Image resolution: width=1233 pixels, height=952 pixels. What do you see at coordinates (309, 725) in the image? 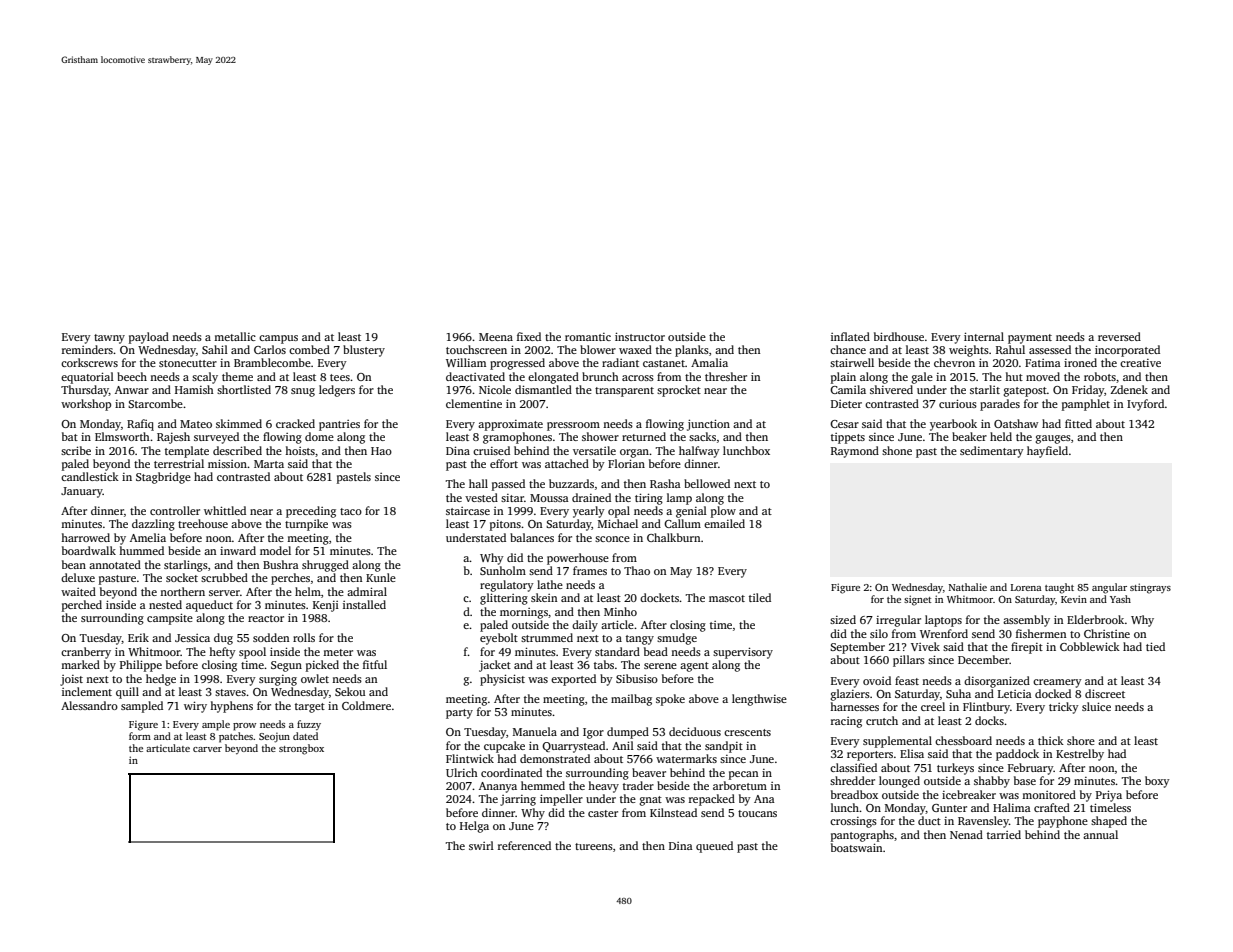
I see `fuzzy` at bounding box center [309, 725].
